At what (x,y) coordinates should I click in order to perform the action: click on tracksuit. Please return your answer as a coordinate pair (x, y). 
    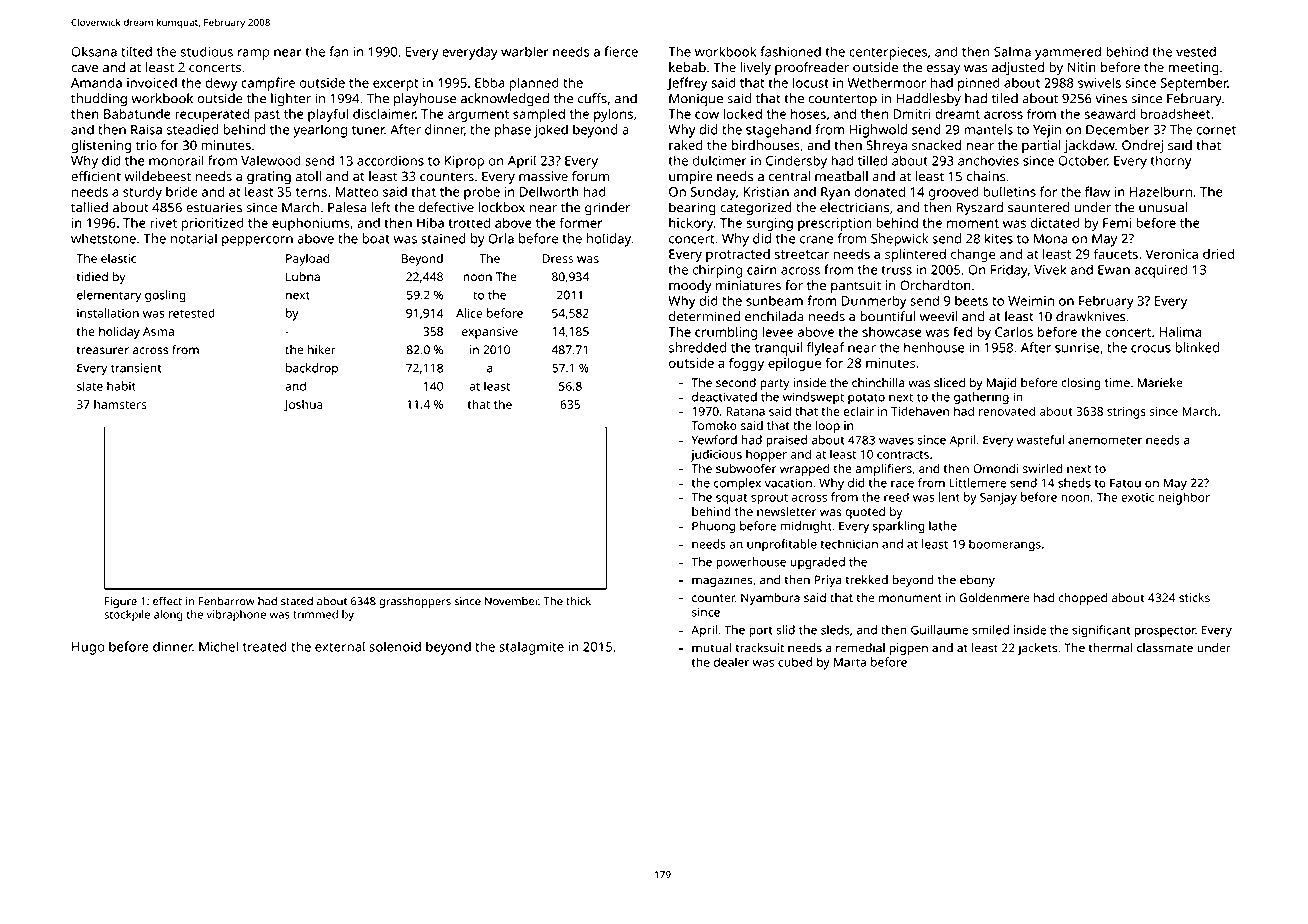
    Looking at the image, I should click on (759, 648).
